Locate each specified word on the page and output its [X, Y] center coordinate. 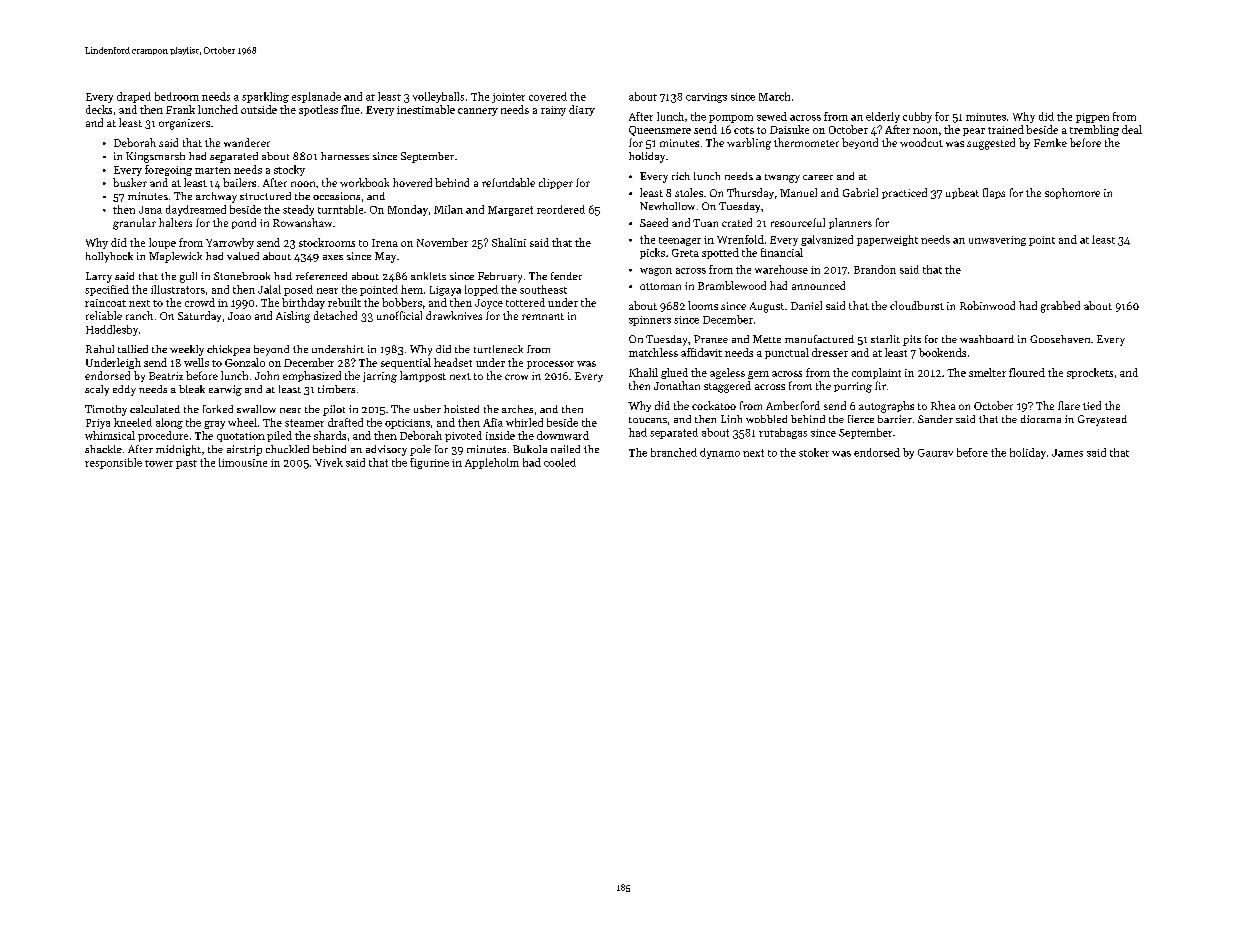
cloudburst [917, 305]
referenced [321, 276]
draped [134, 97]
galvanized [827, 240]
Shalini [509, 242]
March [774, 96]
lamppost [423, 376]
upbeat [962, 193]
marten [213, 170]
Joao [239, 316]
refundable [508, 182]
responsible [113, 463]
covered [548, 96]
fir [880, 385]
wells [196, 362]
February [500, 277]
